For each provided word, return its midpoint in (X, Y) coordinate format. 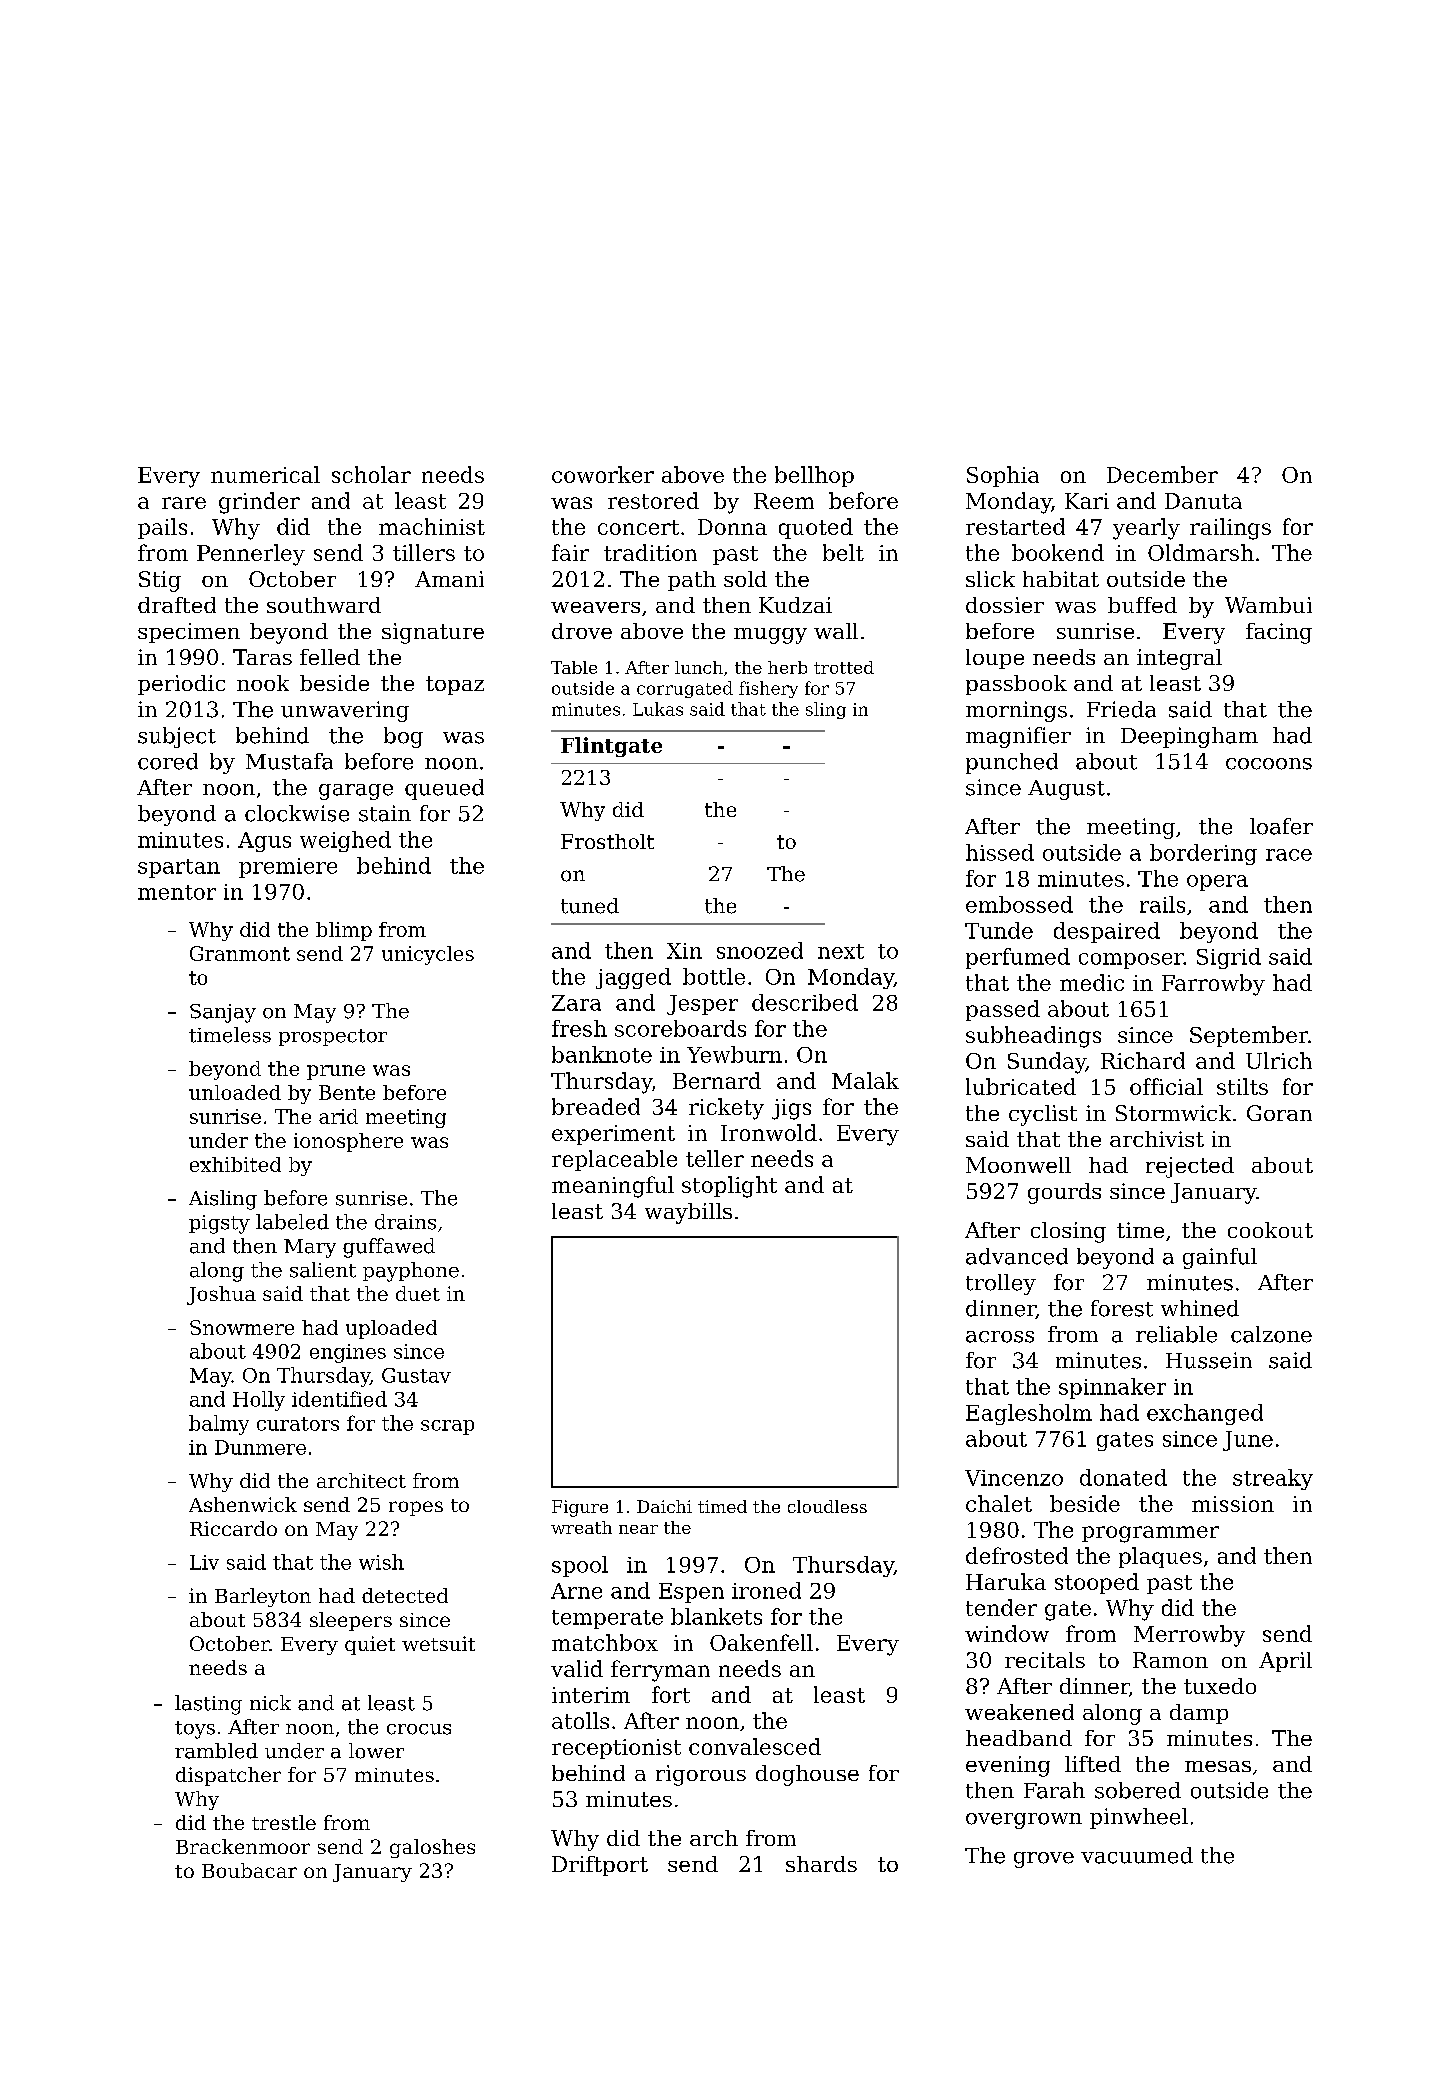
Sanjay (223, 1013)
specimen (189, 633)
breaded (596, 1106)
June (1248, 1441)
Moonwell (1018, 1165)
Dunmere (260, 1447)
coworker (603, 474)
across (1000, 1337)
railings (1230, 529)
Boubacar (249, 1870)
